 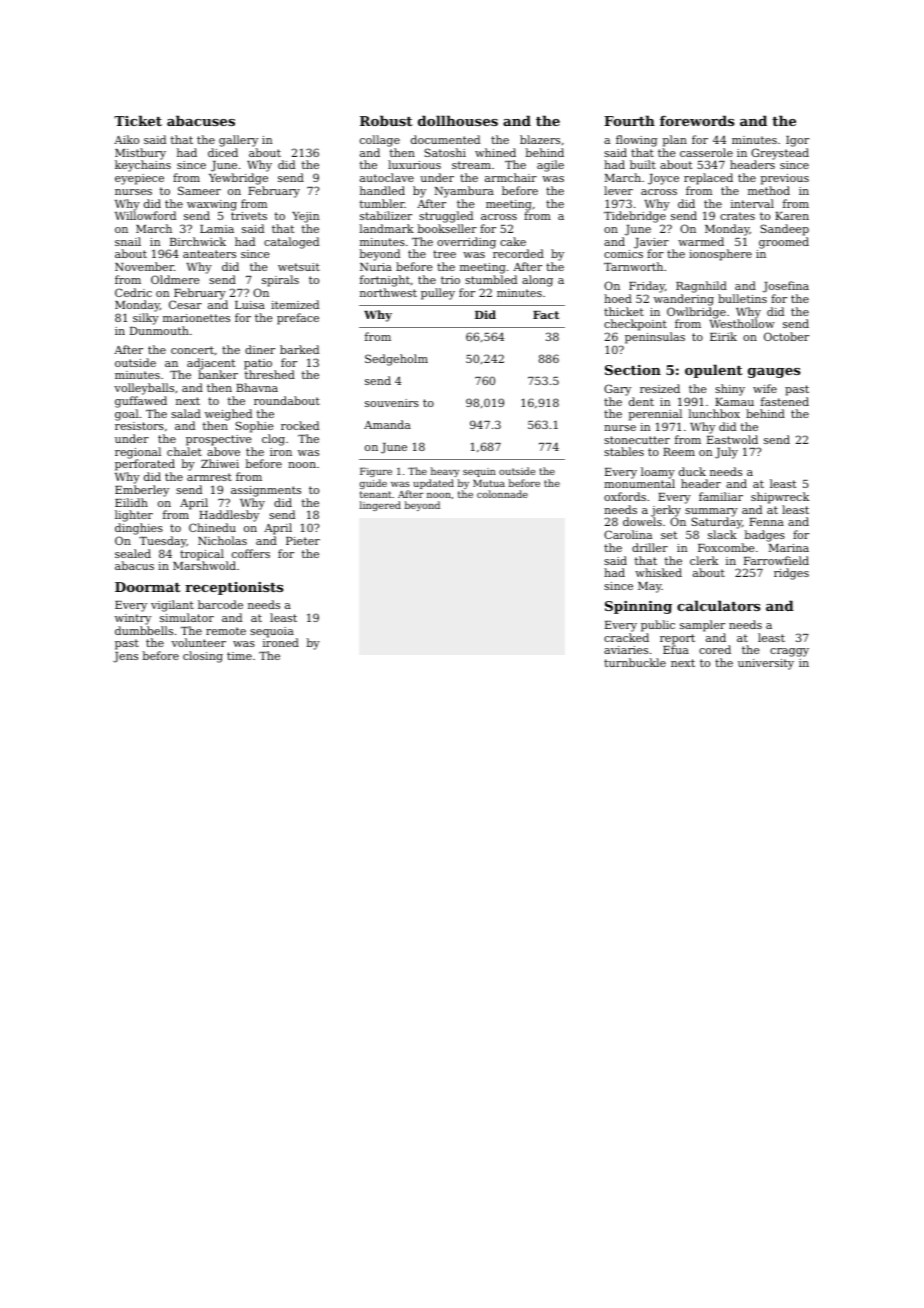 What do you see at coordinates (637, 440) in the page?
I see `stonecutter` at bounding box center [637, 440].
